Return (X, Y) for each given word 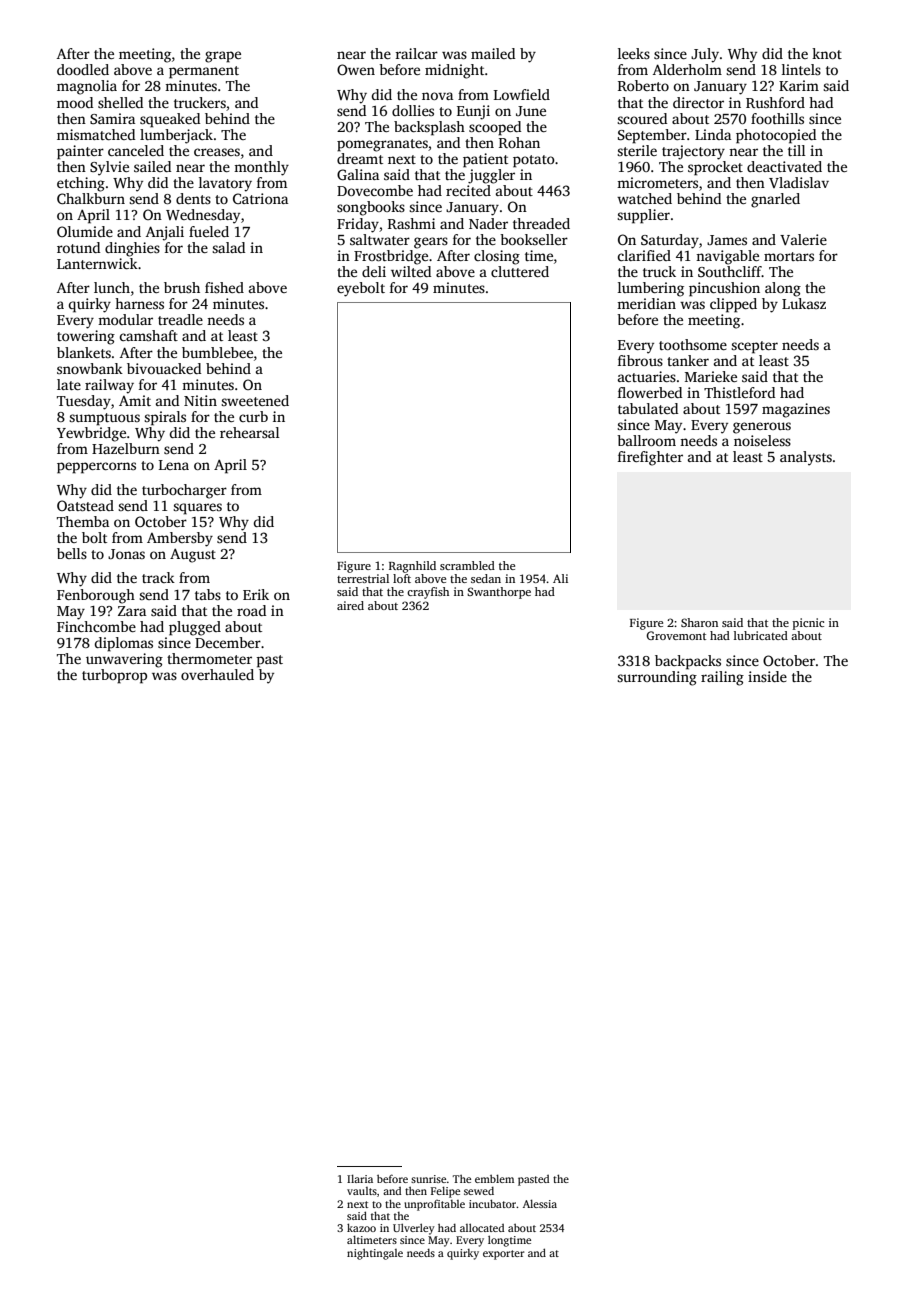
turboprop (114, 676)
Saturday (670, 241)
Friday (358, 225)
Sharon (699, 622)
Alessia (540, 1203)
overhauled (217, 674)
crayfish (428, 593)
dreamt (360, 158)
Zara (132, 611)
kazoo (361, 1227)
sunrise (428, 1179)
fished (224, 287)
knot (827, 53)
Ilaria (360, 1178)
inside (767, 676)
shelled (120, 102)
